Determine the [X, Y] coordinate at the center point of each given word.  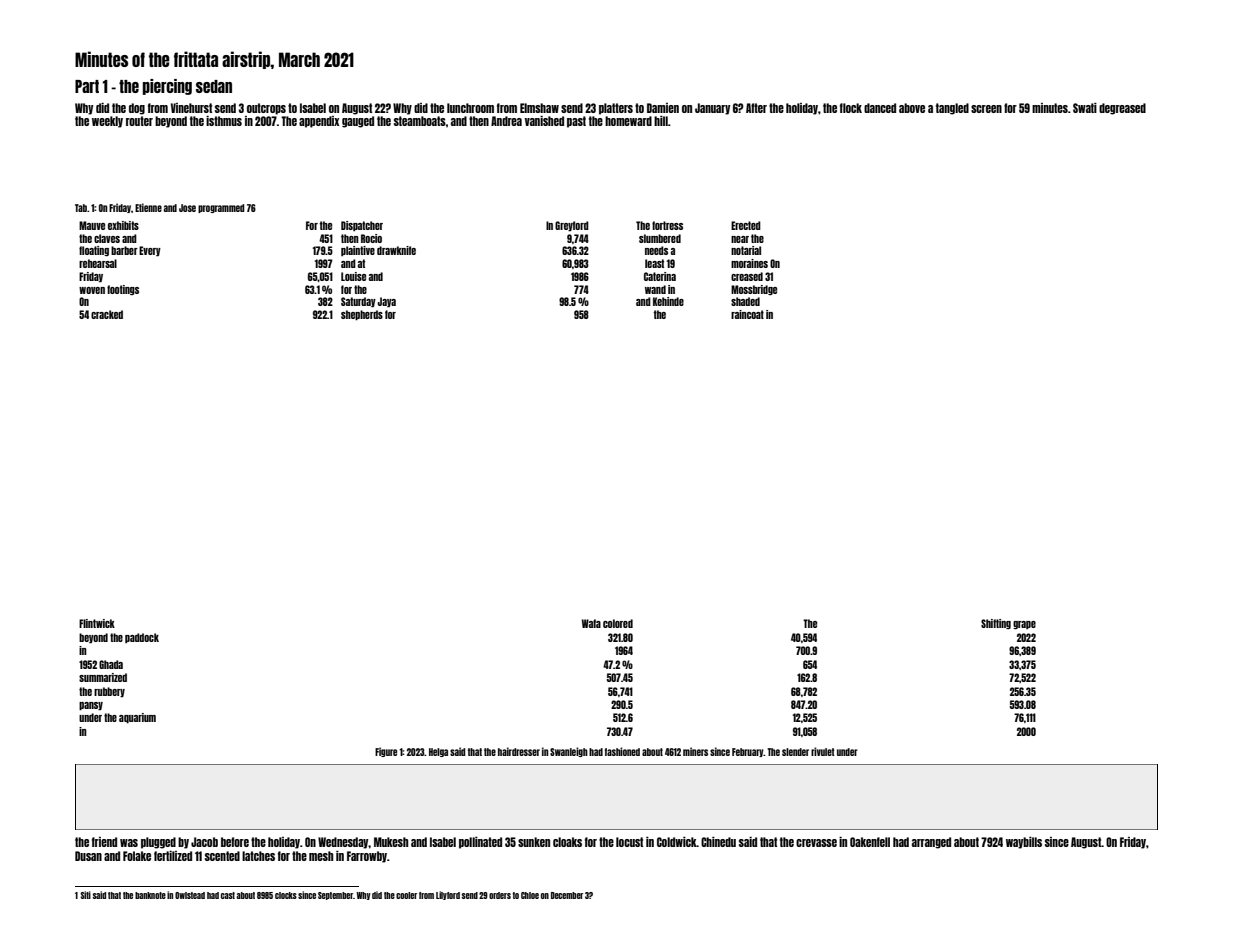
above [912, 108]
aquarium [137, 718]
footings [123, 290]
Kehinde [668, 301]
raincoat [747, 314]
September [335, 896]
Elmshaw [539, 108]
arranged [931, 843]
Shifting [996, 624]
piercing [167, 87]
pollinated [480, 843]
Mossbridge [754, 290]
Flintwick [97, 623]
